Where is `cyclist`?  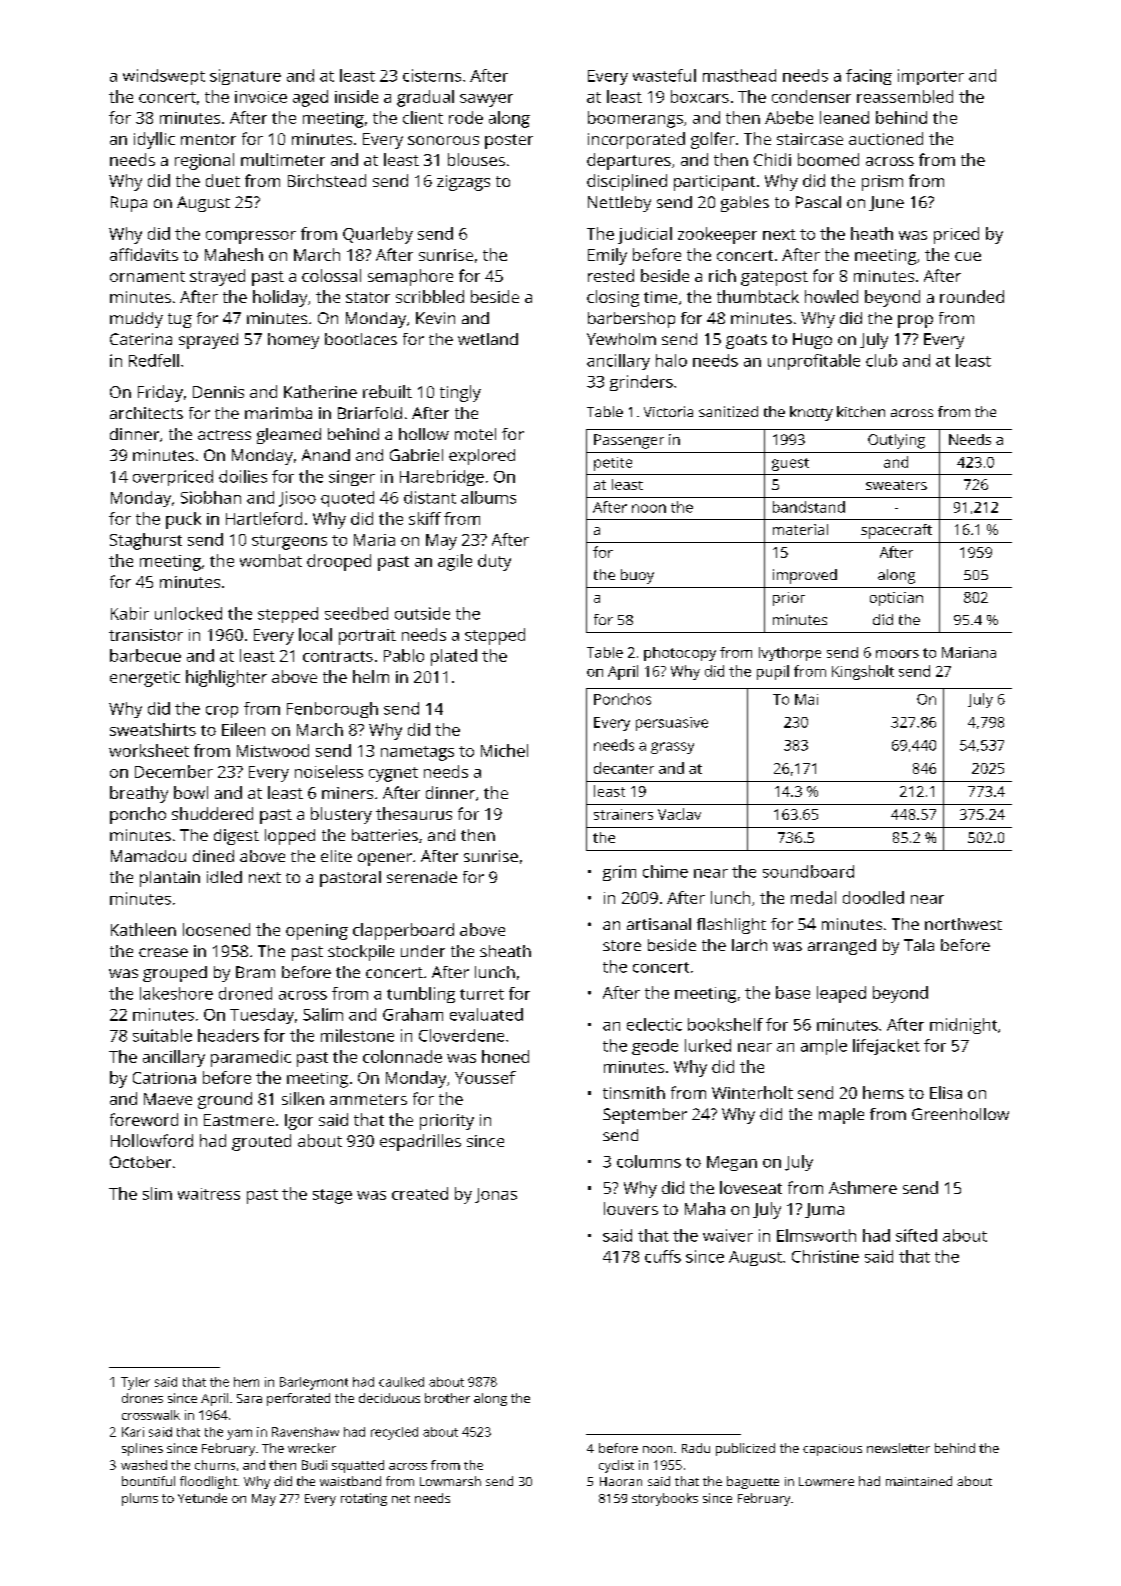 cyclist is located at coordinates (616, 1466).
